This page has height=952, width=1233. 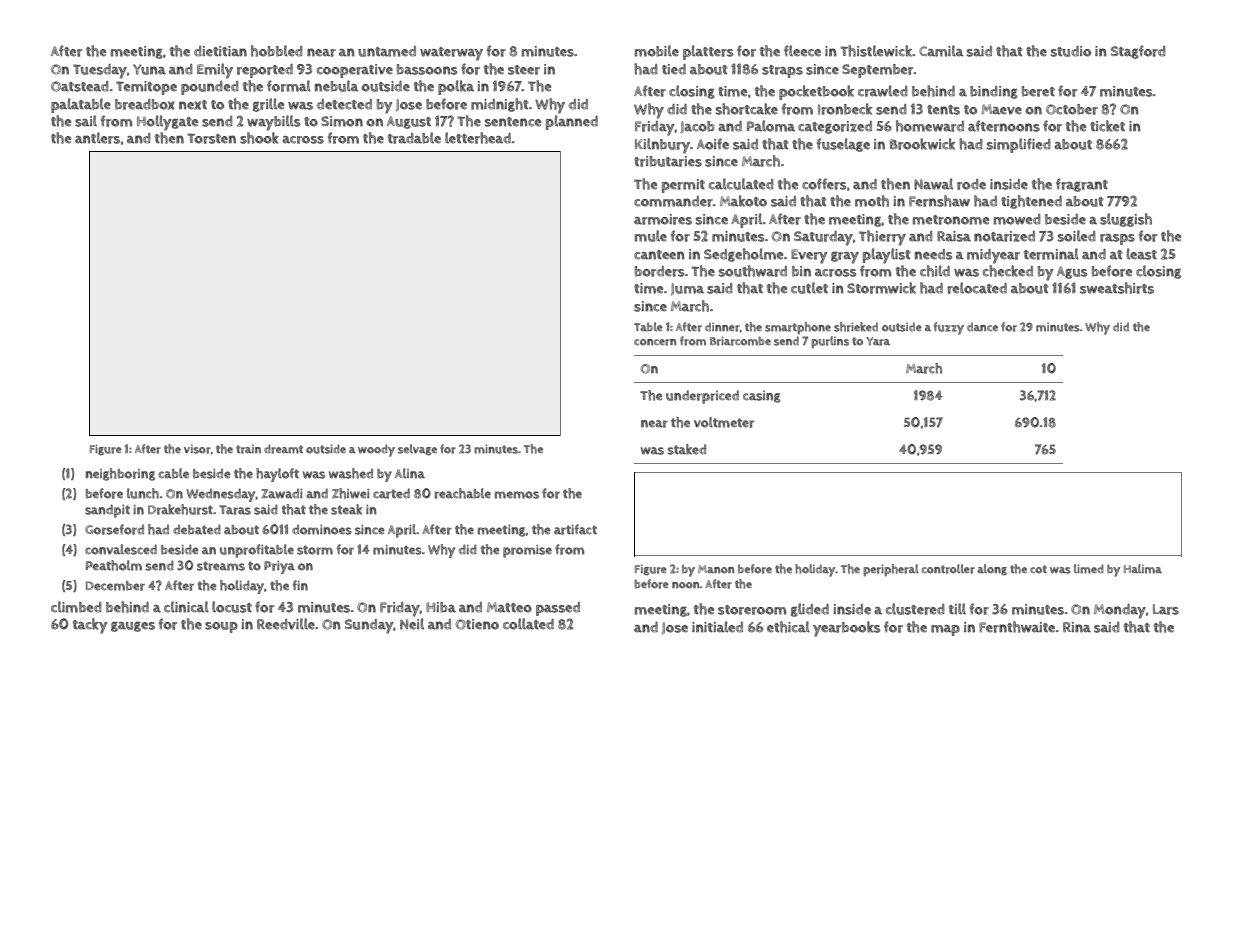 What do you see at coordinates (809, 288) in the page?
I see `cutlet` at bounding box center [809, 288].
